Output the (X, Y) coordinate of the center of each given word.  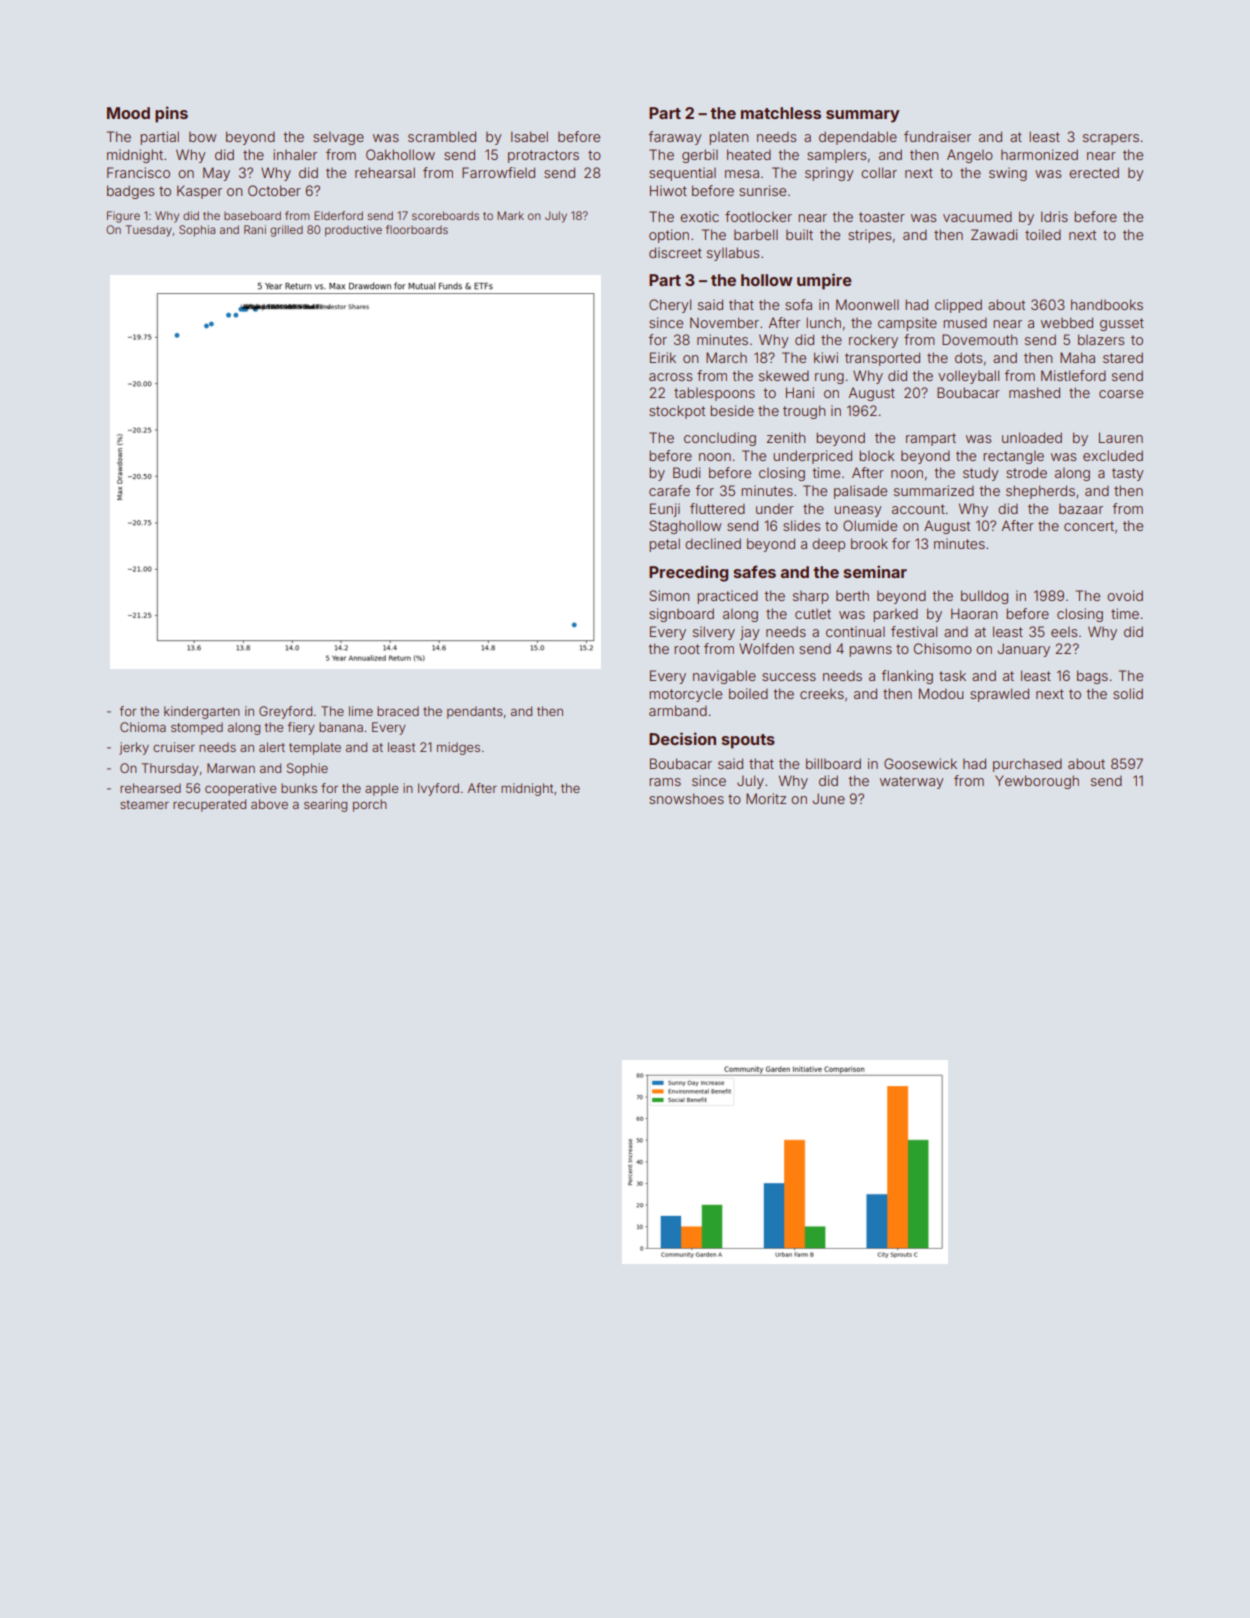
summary (863, 116)
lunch (823, 322)
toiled (1043, 234)
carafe (669, 490)
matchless (781, 113)
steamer (144, 804)
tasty (1128, 474)
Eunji (665, 510)
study (981, 474)
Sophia (197, 231)
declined (713, 543)
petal (664, 545)
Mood (128, 113)
